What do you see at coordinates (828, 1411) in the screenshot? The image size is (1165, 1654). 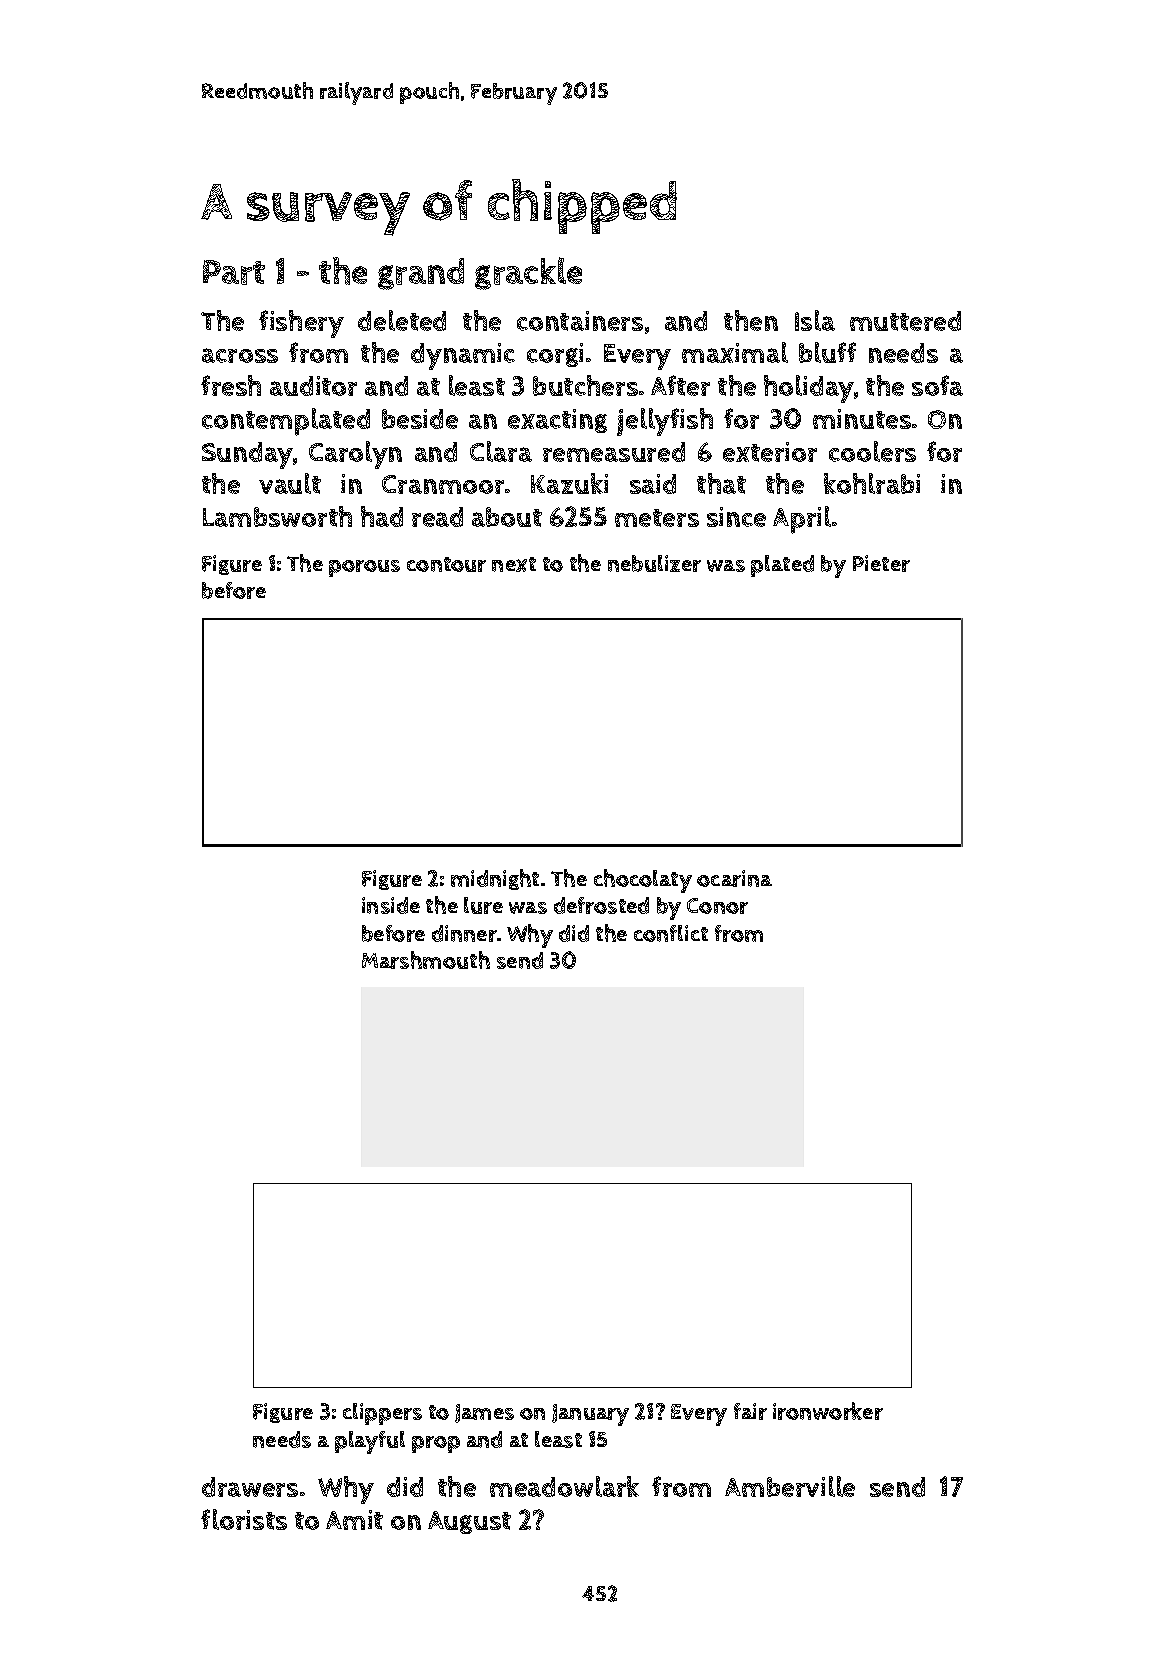 I see `ironworker` at bounding box center [828, 1411].
